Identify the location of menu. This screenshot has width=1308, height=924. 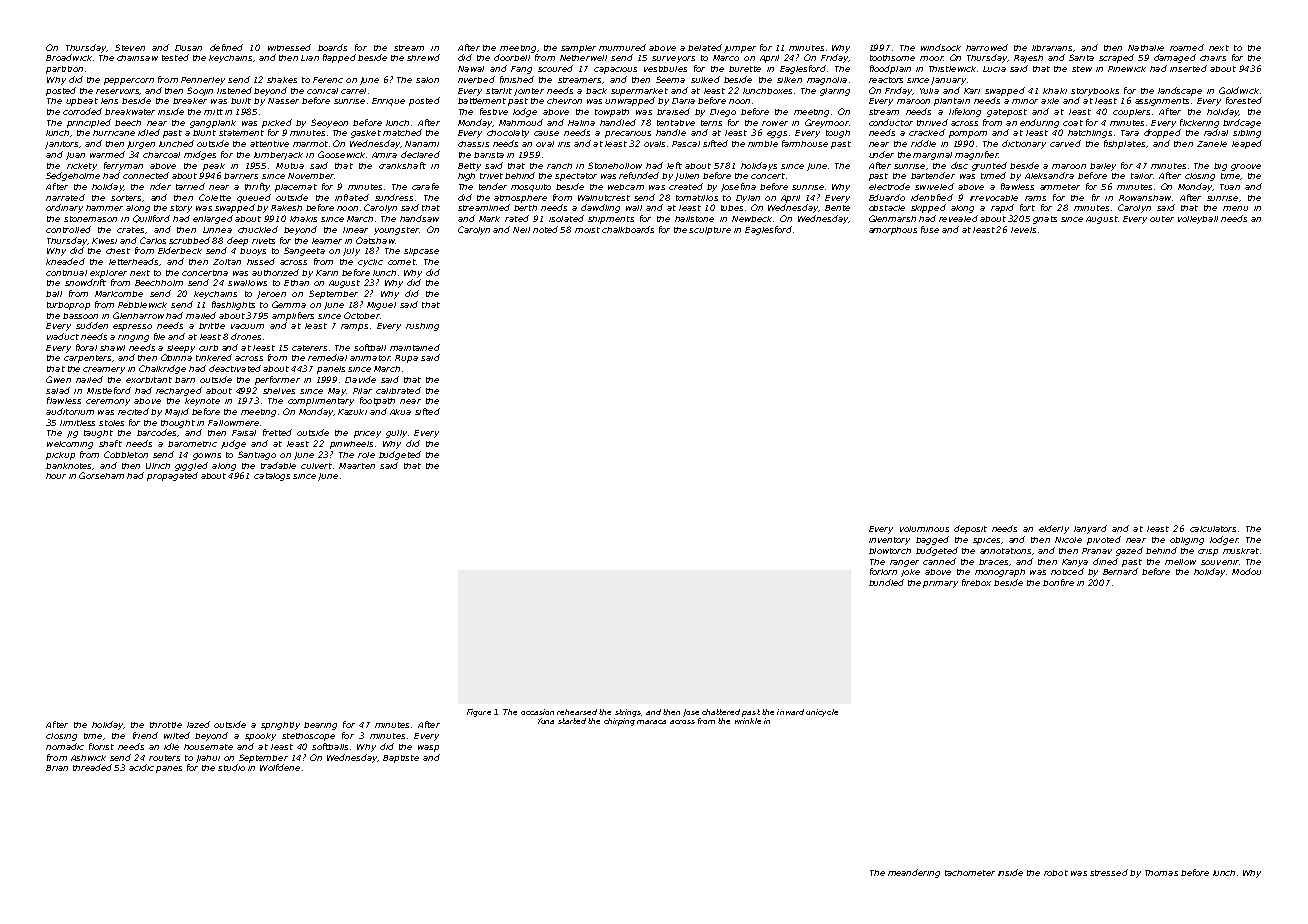
(1235, 208).
